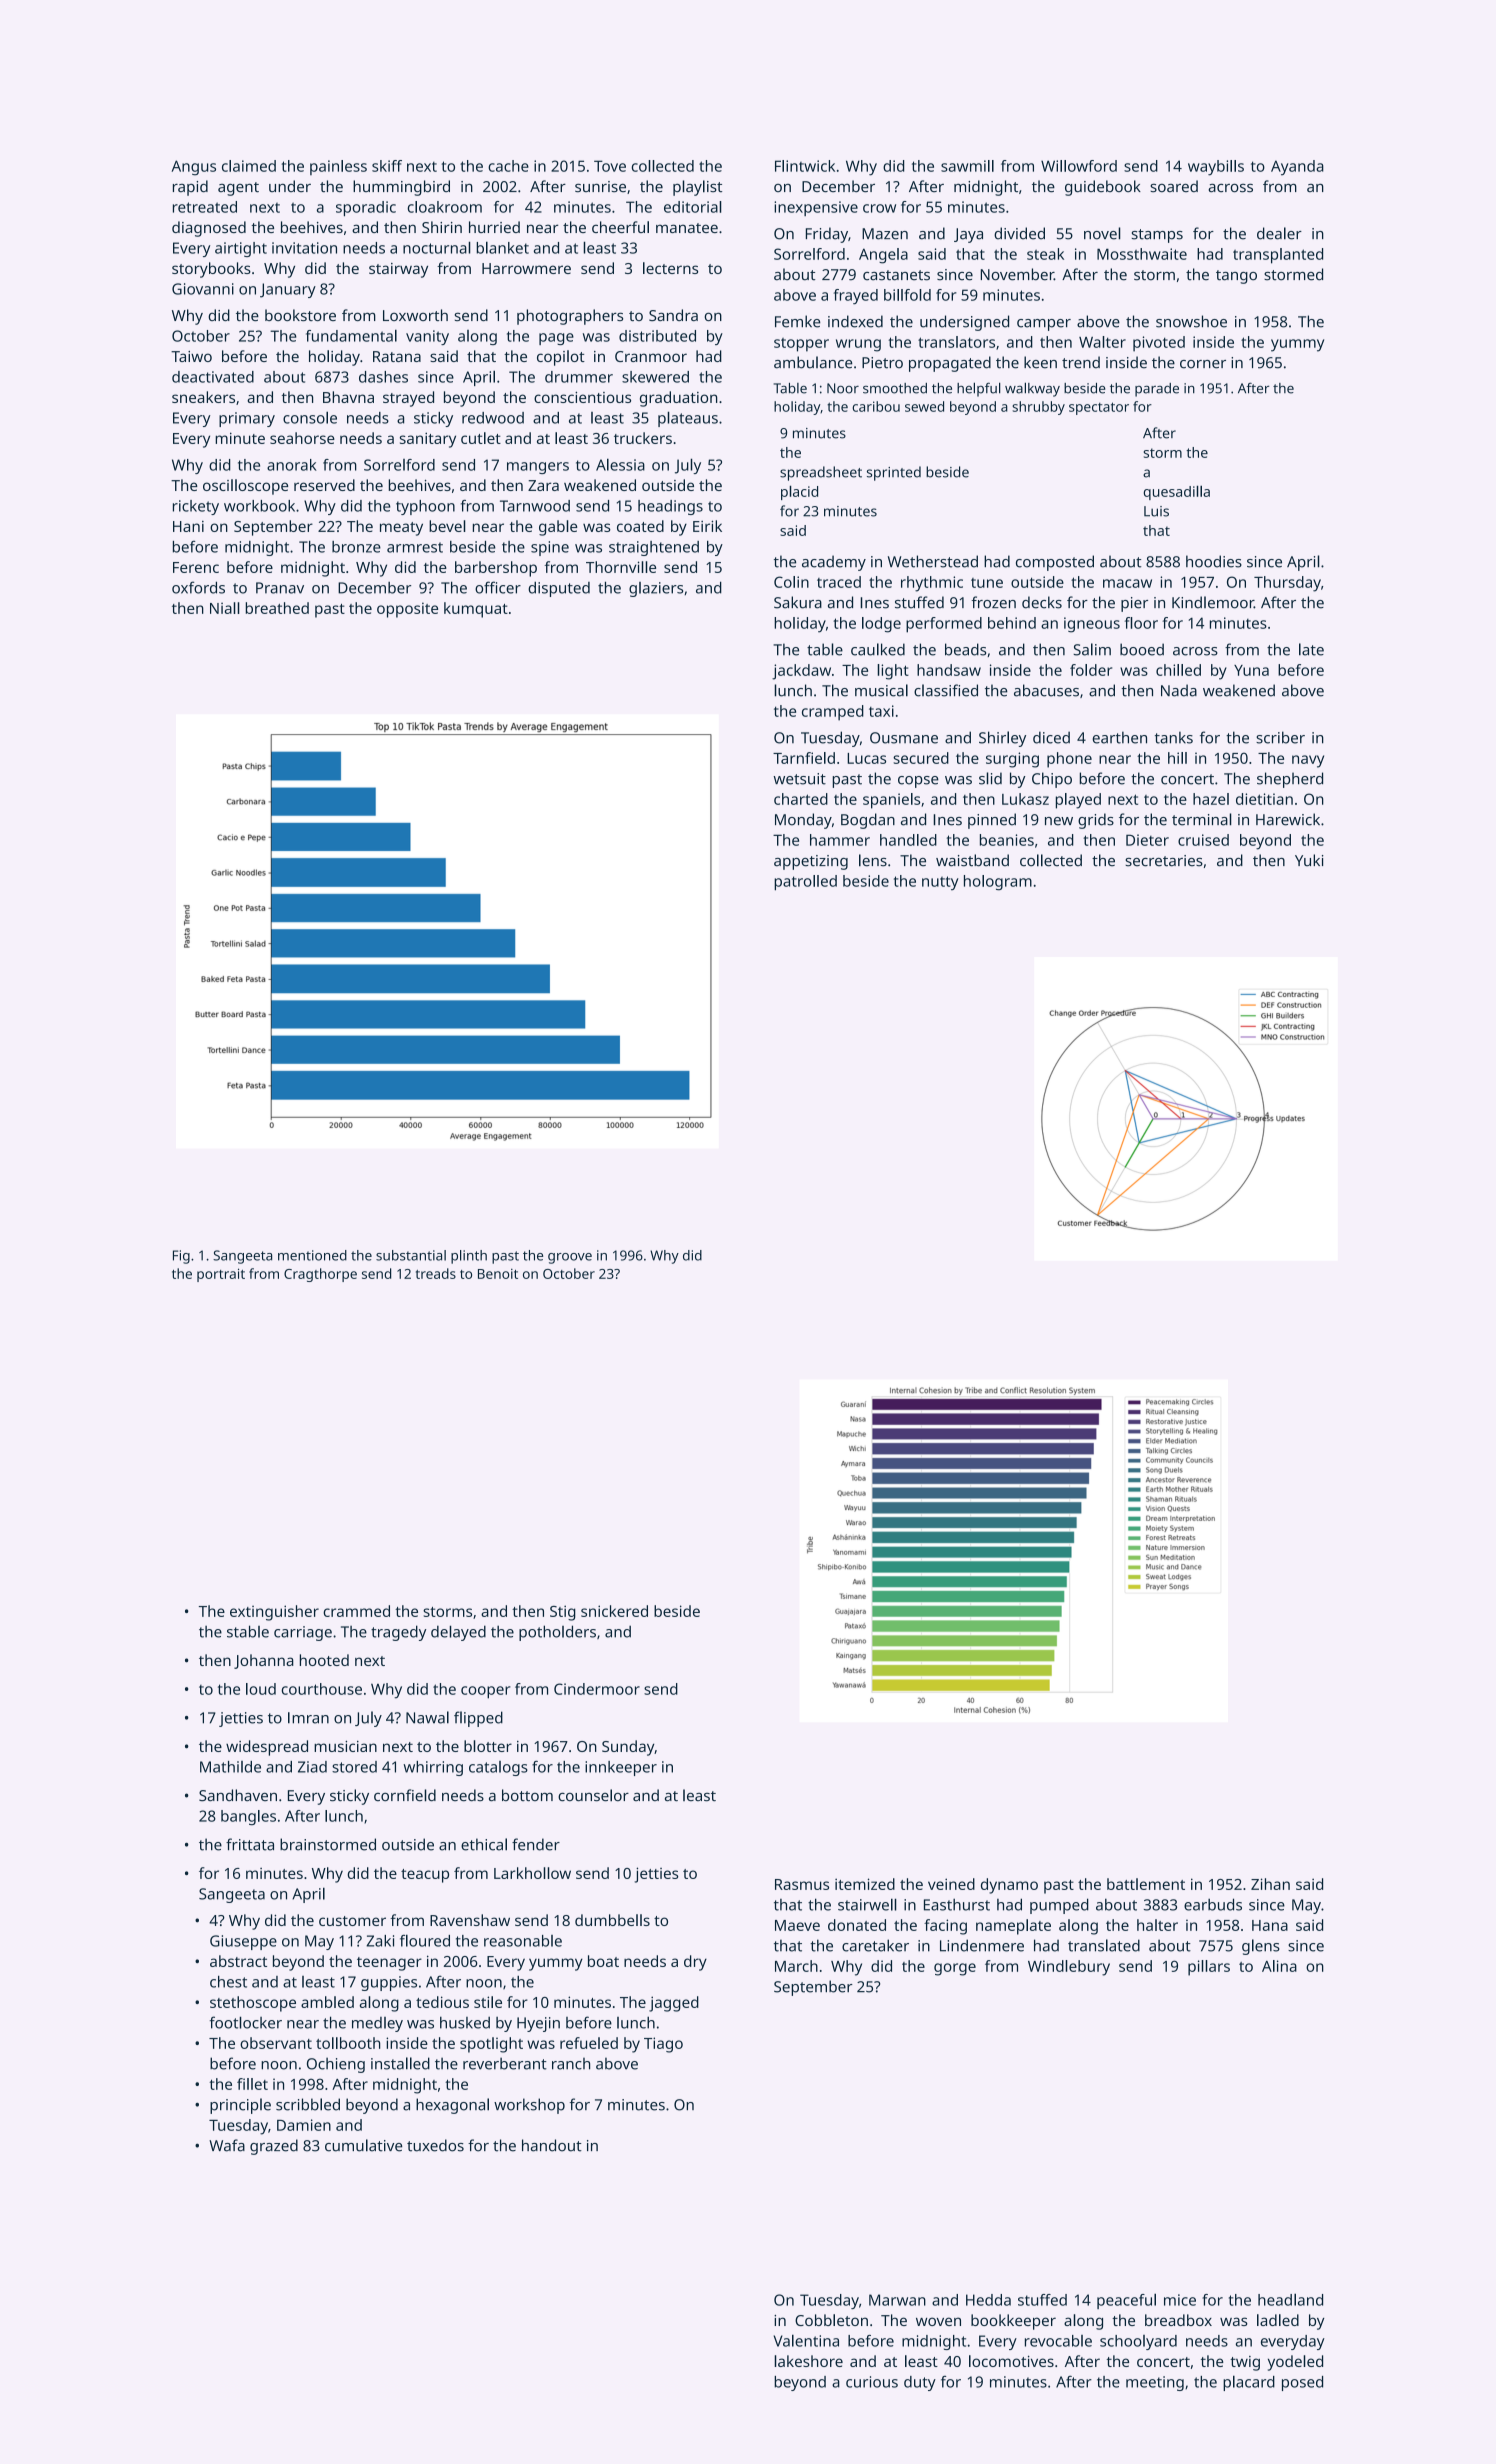  What do you see at coordinates (188, 526) in the page?
I see `Hani` at bounding box center [188, 526].
